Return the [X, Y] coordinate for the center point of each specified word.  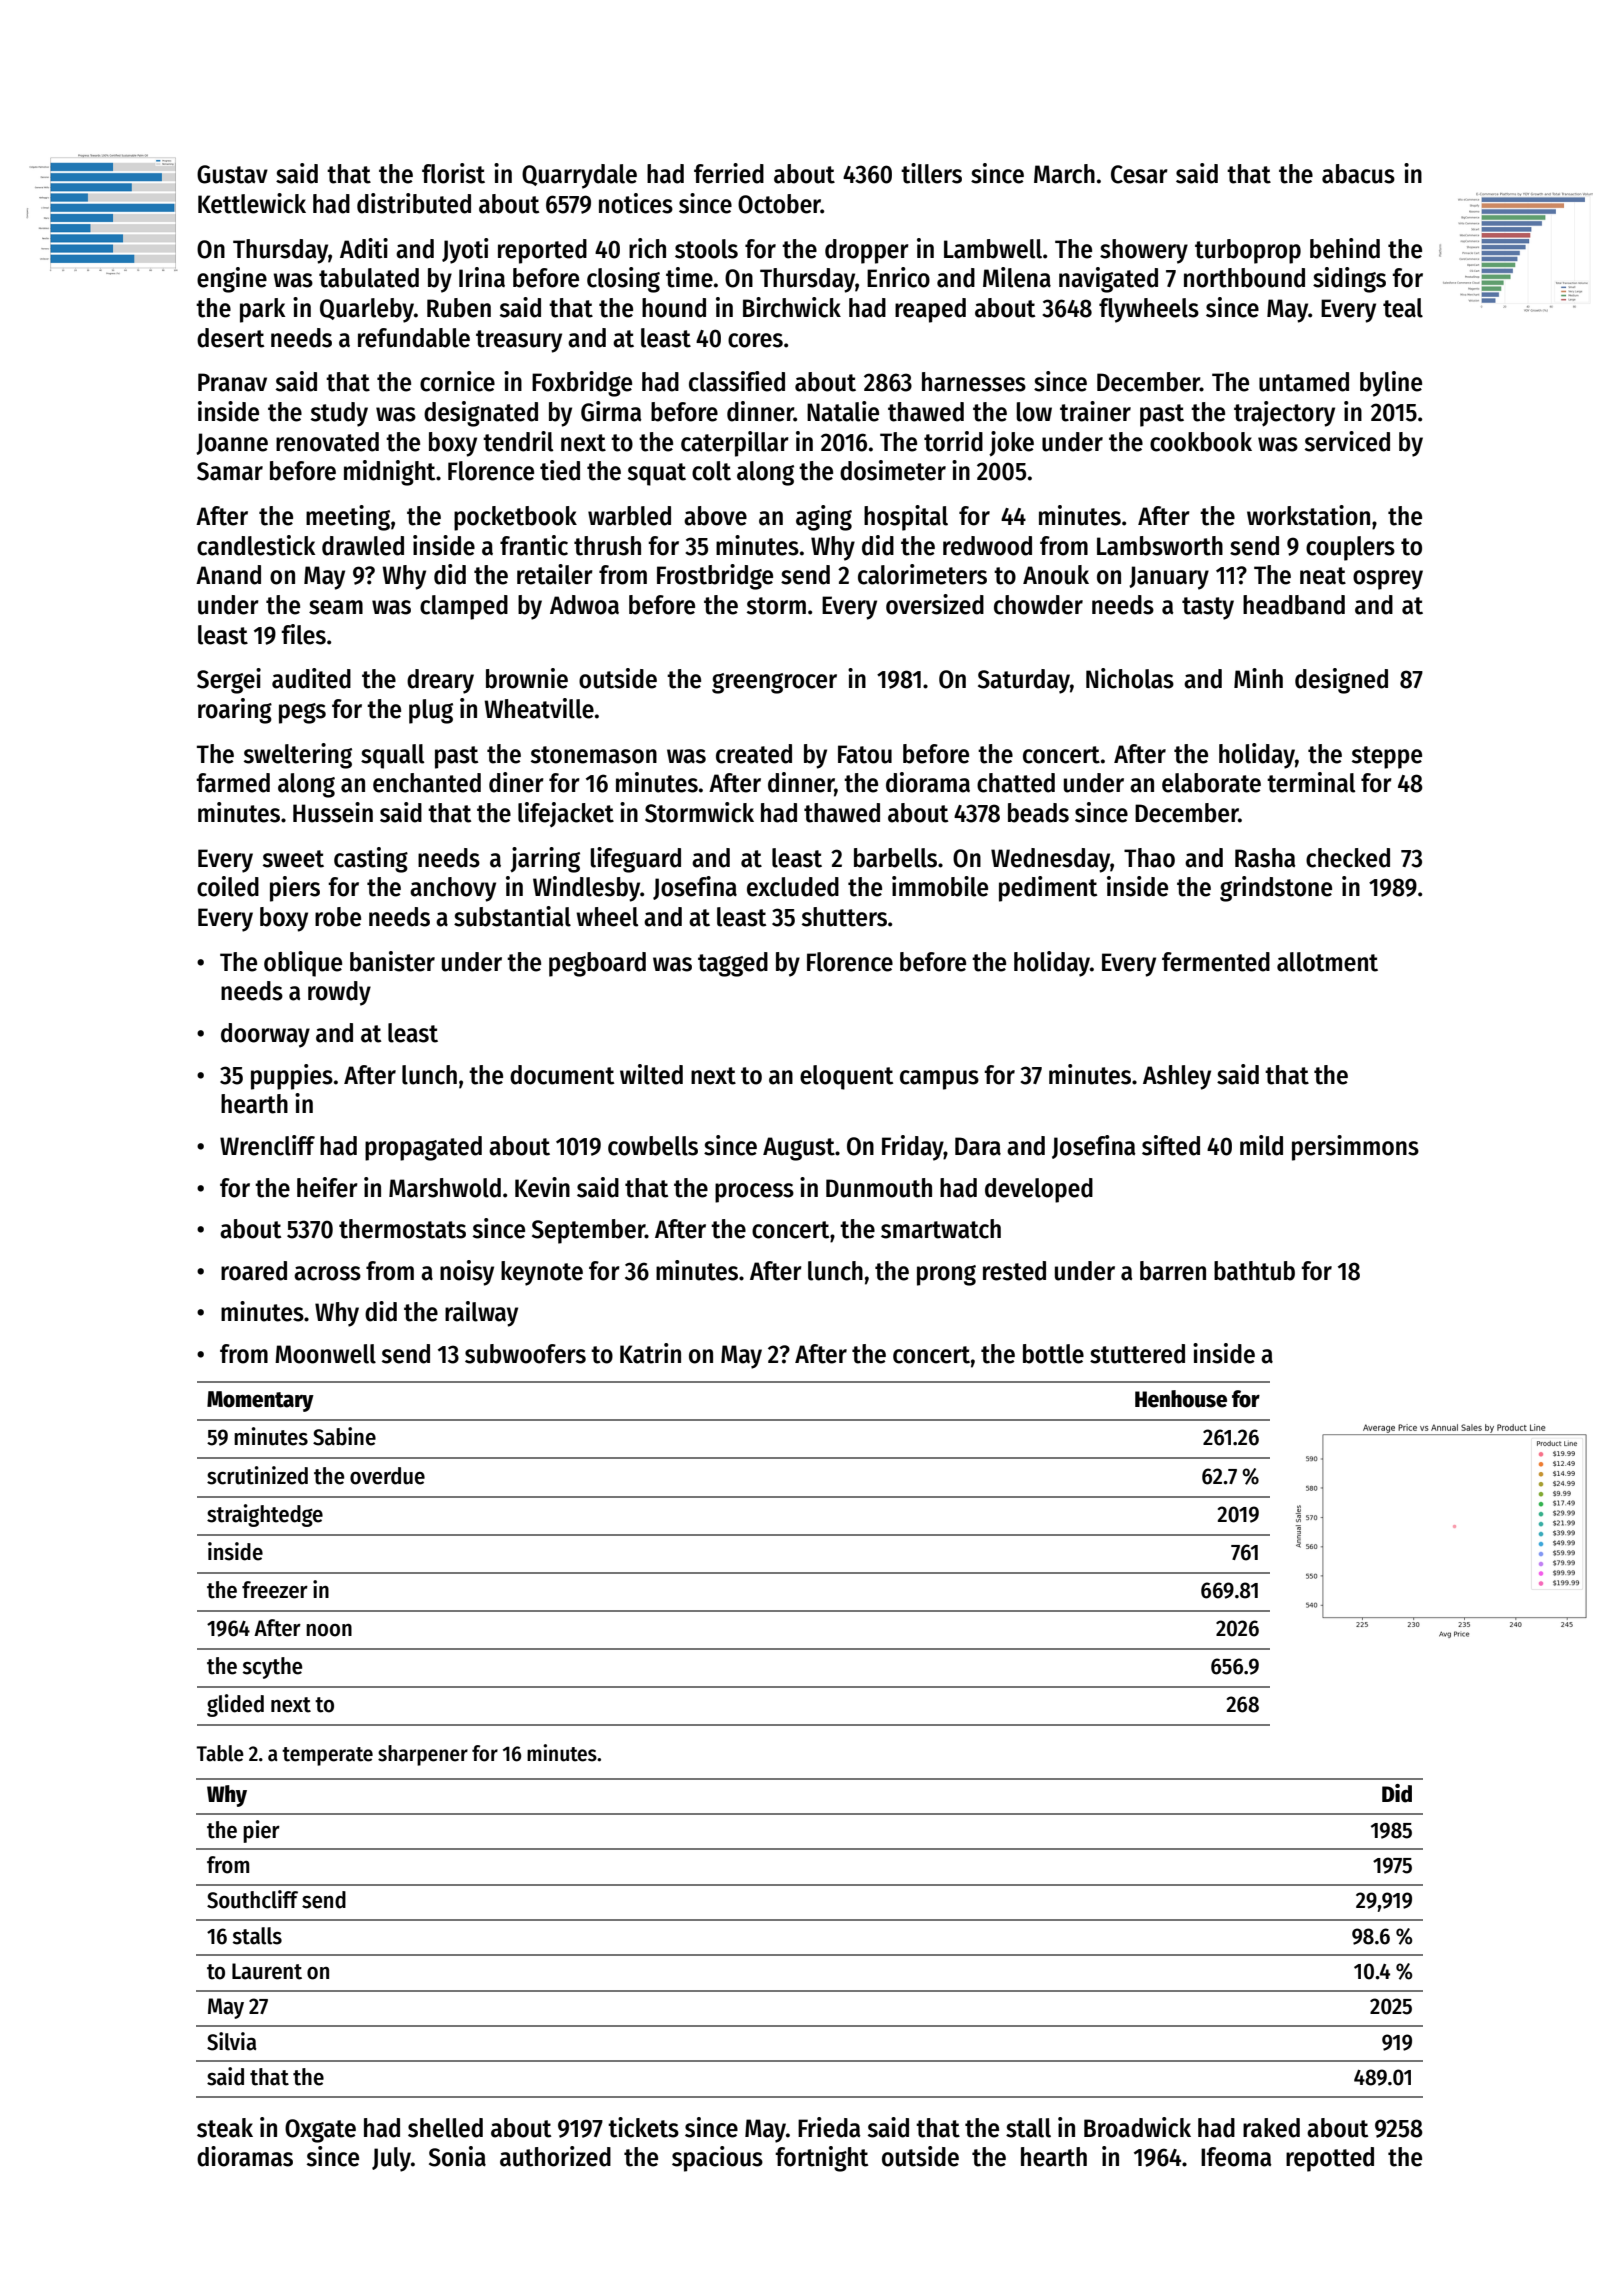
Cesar [1139, 174]
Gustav [232, 174]
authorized [555, 2156]
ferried [729, 173]
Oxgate [320, 2131]
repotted [1330, 2159]
